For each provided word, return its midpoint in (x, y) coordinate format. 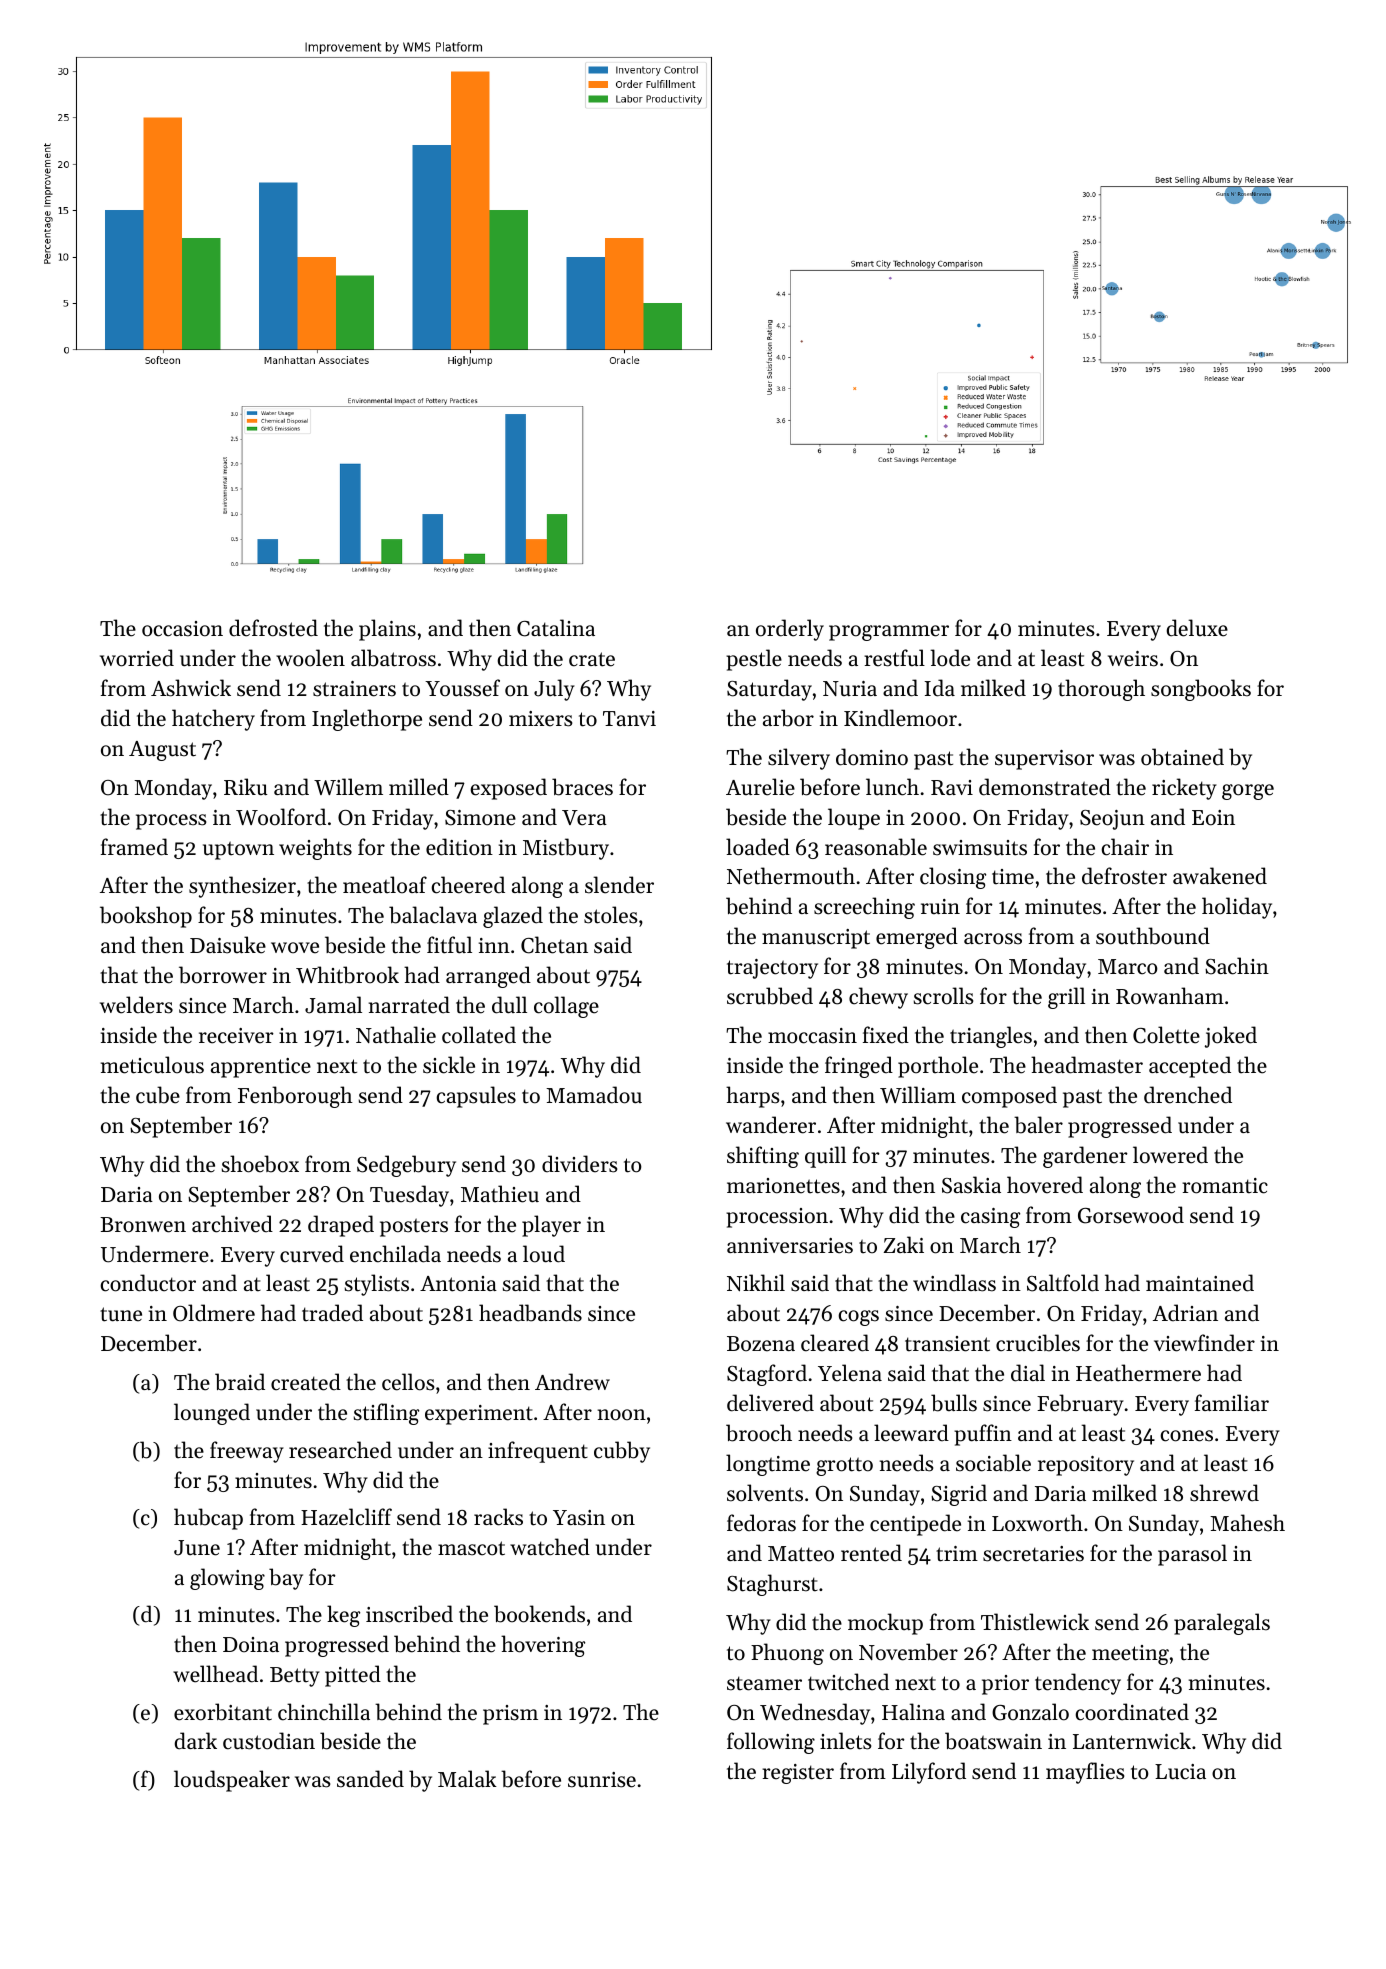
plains (387, 630)
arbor (788, 718)
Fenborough (295, 1097)
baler (1038, 1125)
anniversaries (790, 1246)
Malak (467, 1778)
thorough (1101, 690)
